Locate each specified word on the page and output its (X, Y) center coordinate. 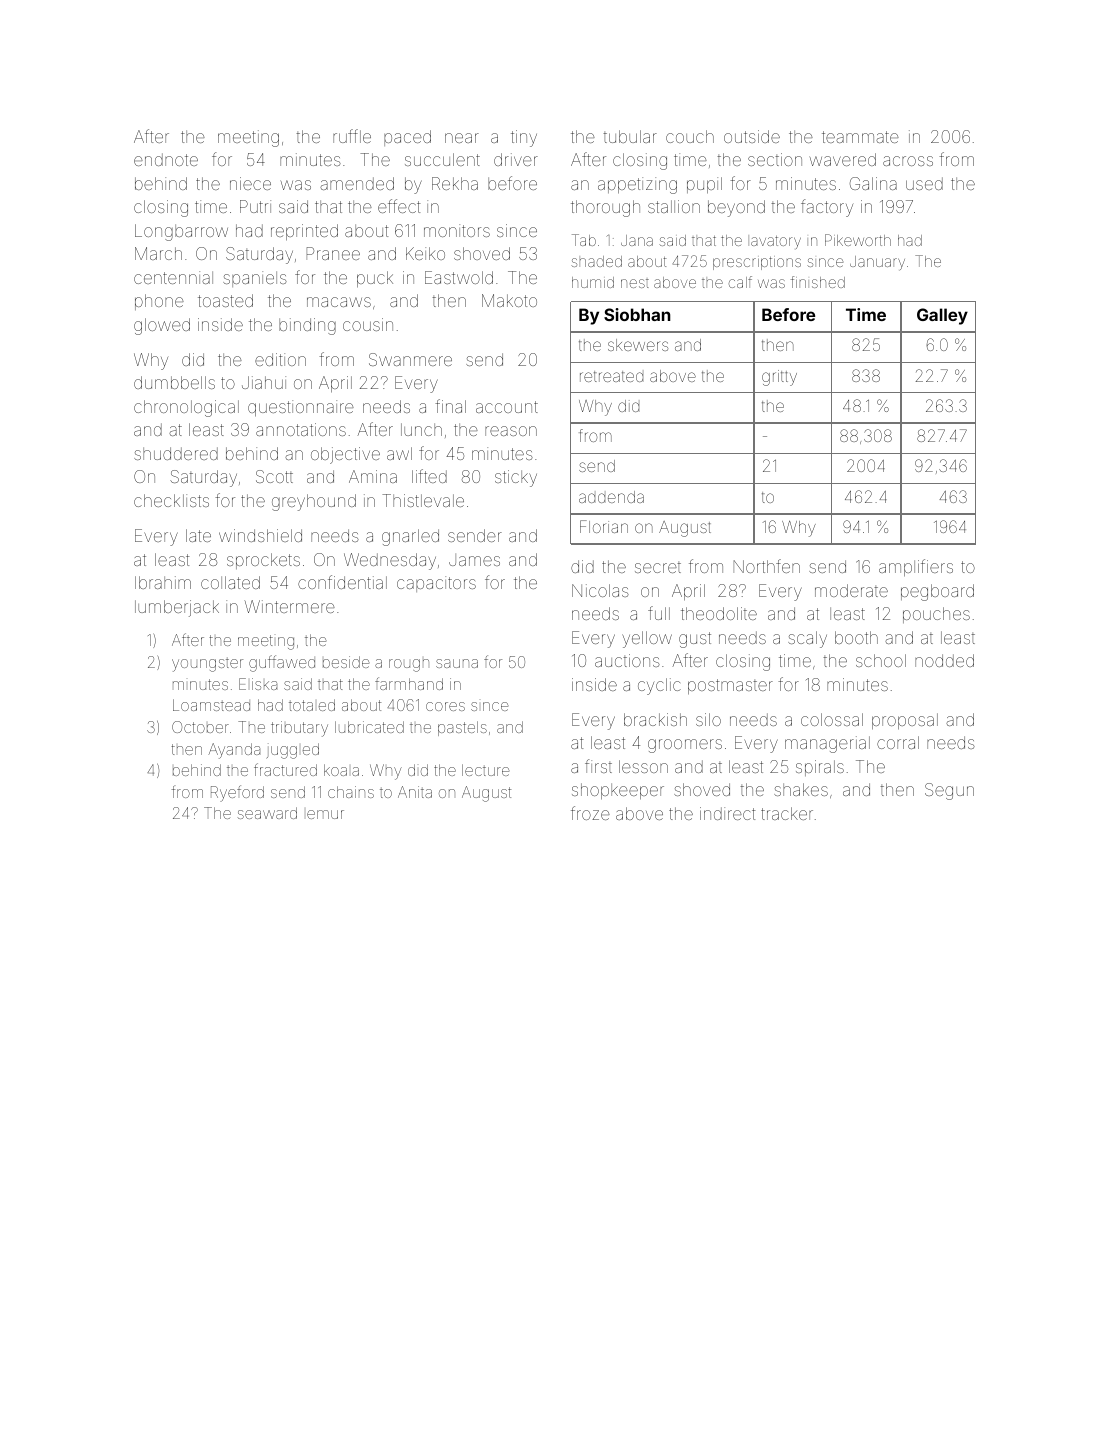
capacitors (436, 584)
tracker (787, 813)
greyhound (314, 502)
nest (635, 283)
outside (752, 136)
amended (357, 183)
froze (590, 813)
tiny (524, 138)
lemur (325, 814)
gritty (779, 378)
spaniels (255, 279)
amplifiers (916, 567)
